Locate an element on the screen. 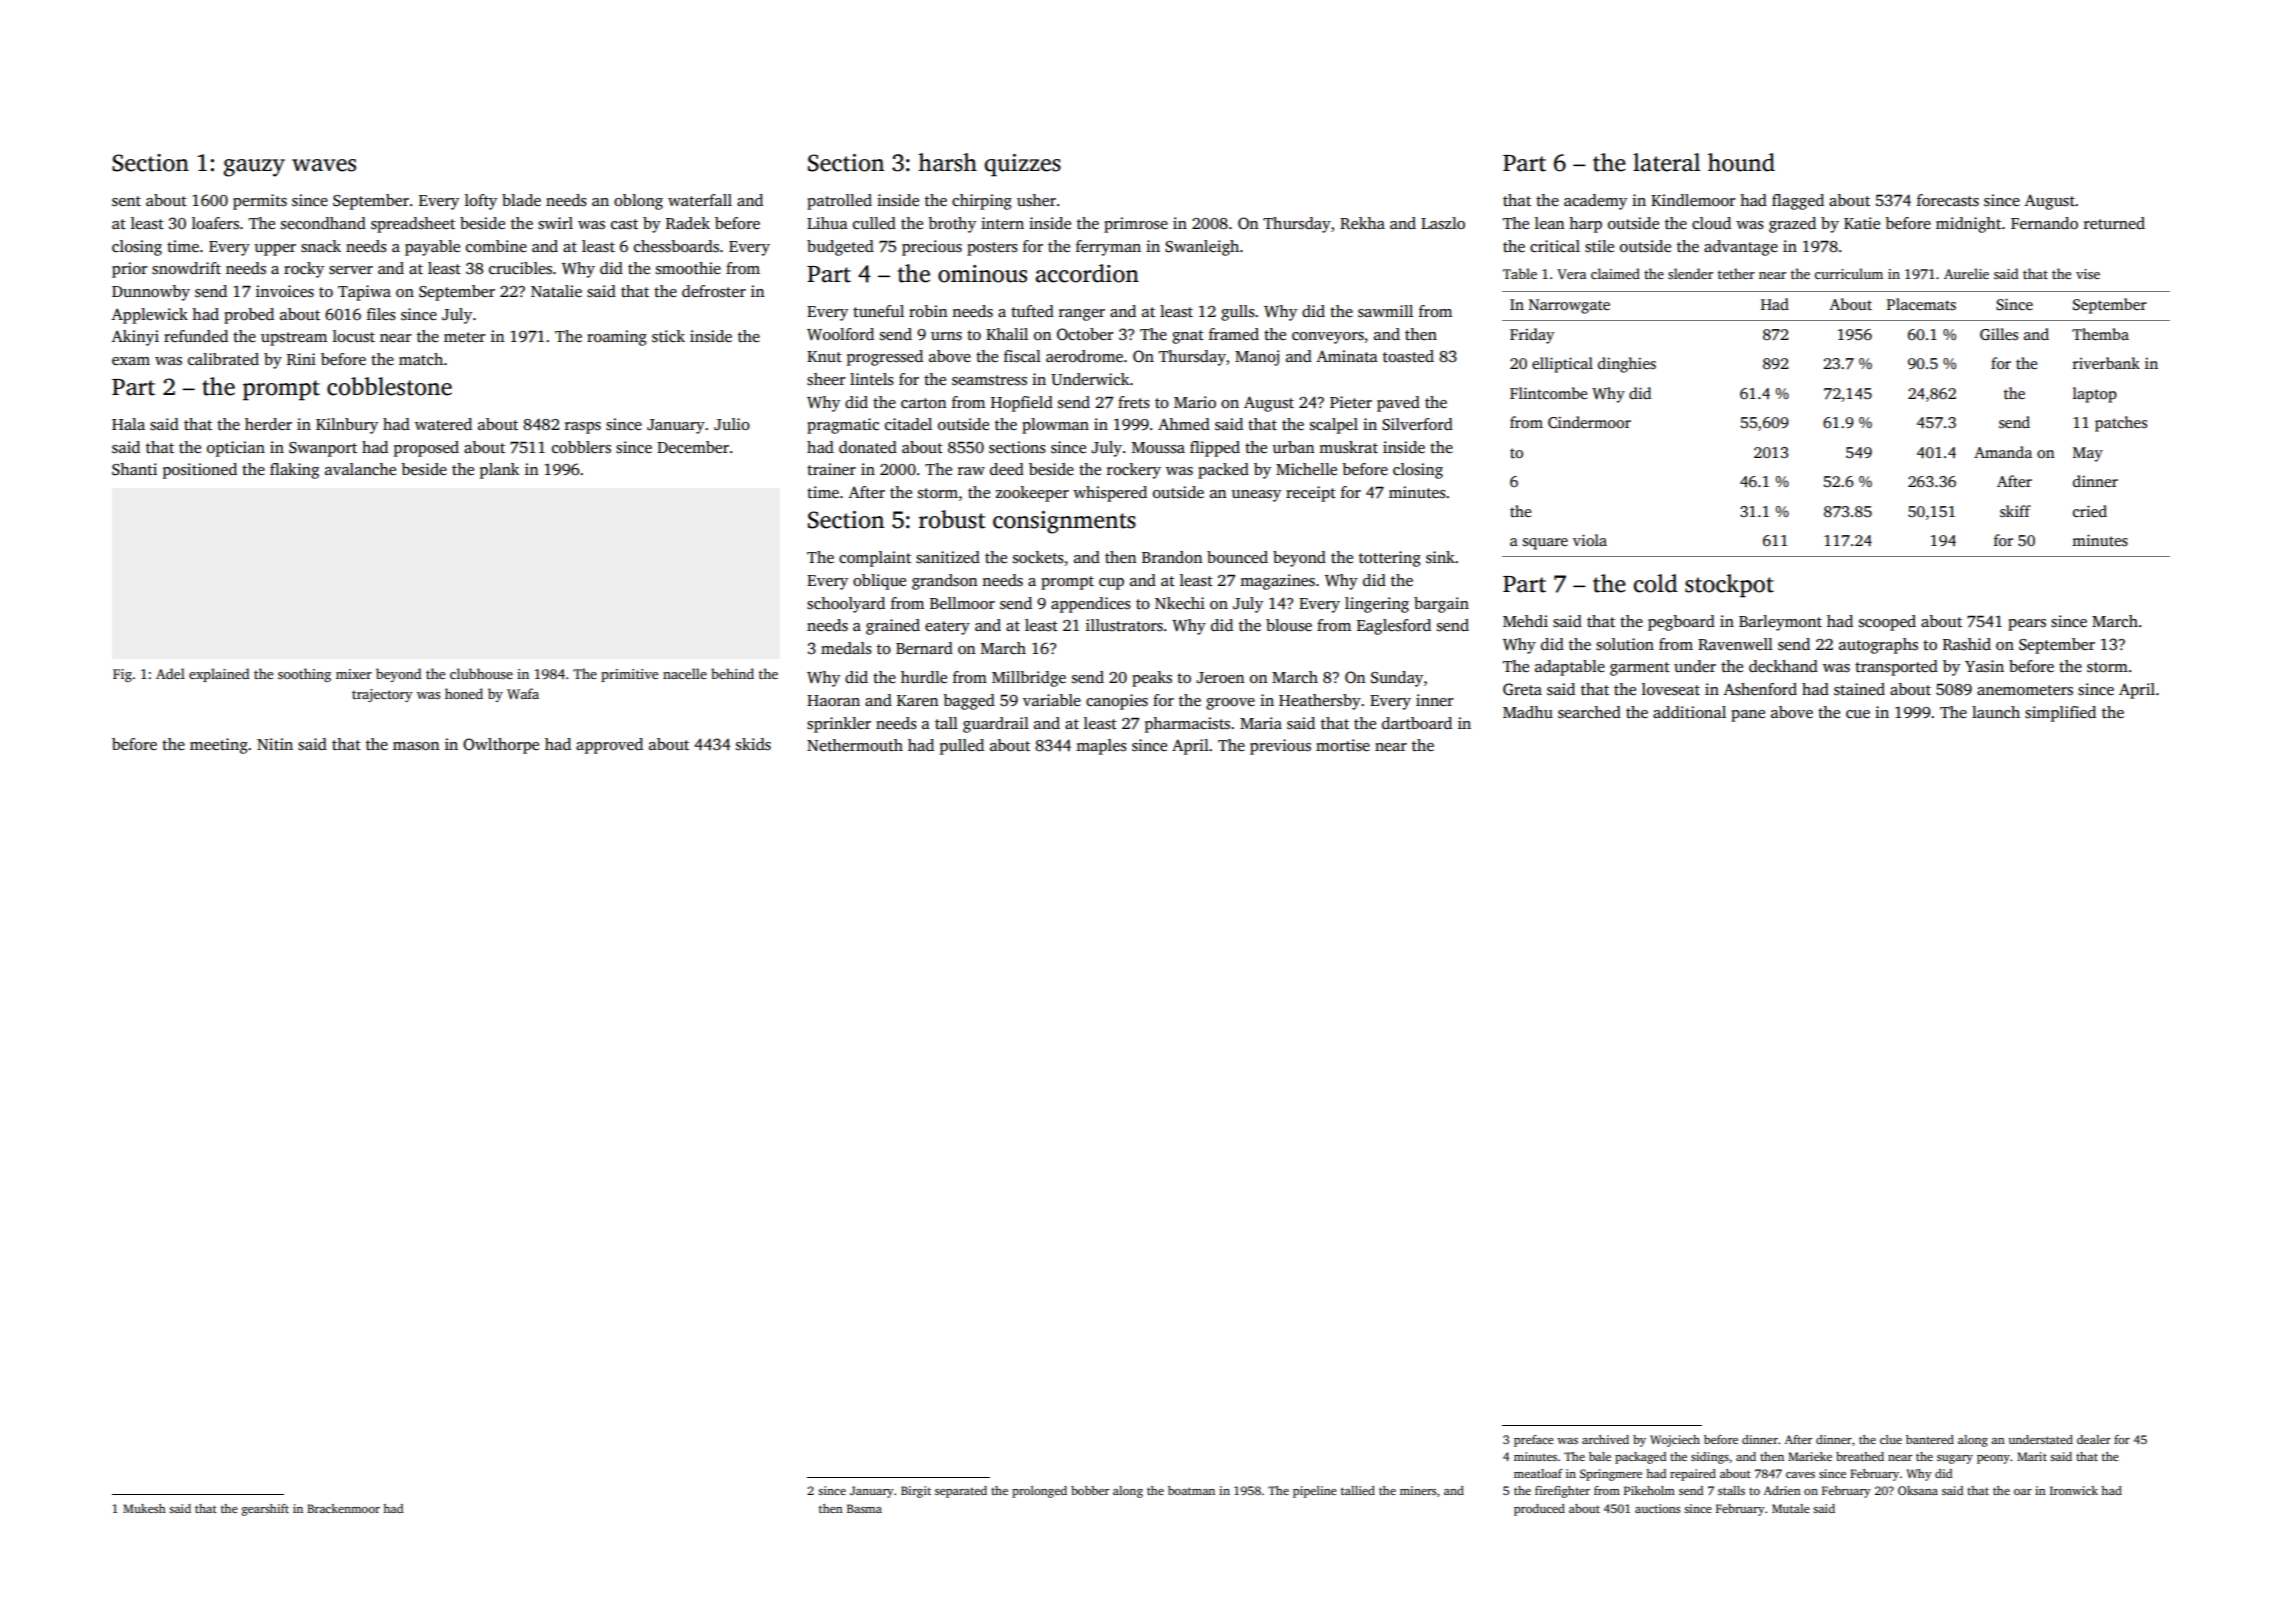 The image size is (2282, 1614). viola is located at coordinates (1590, 540).
